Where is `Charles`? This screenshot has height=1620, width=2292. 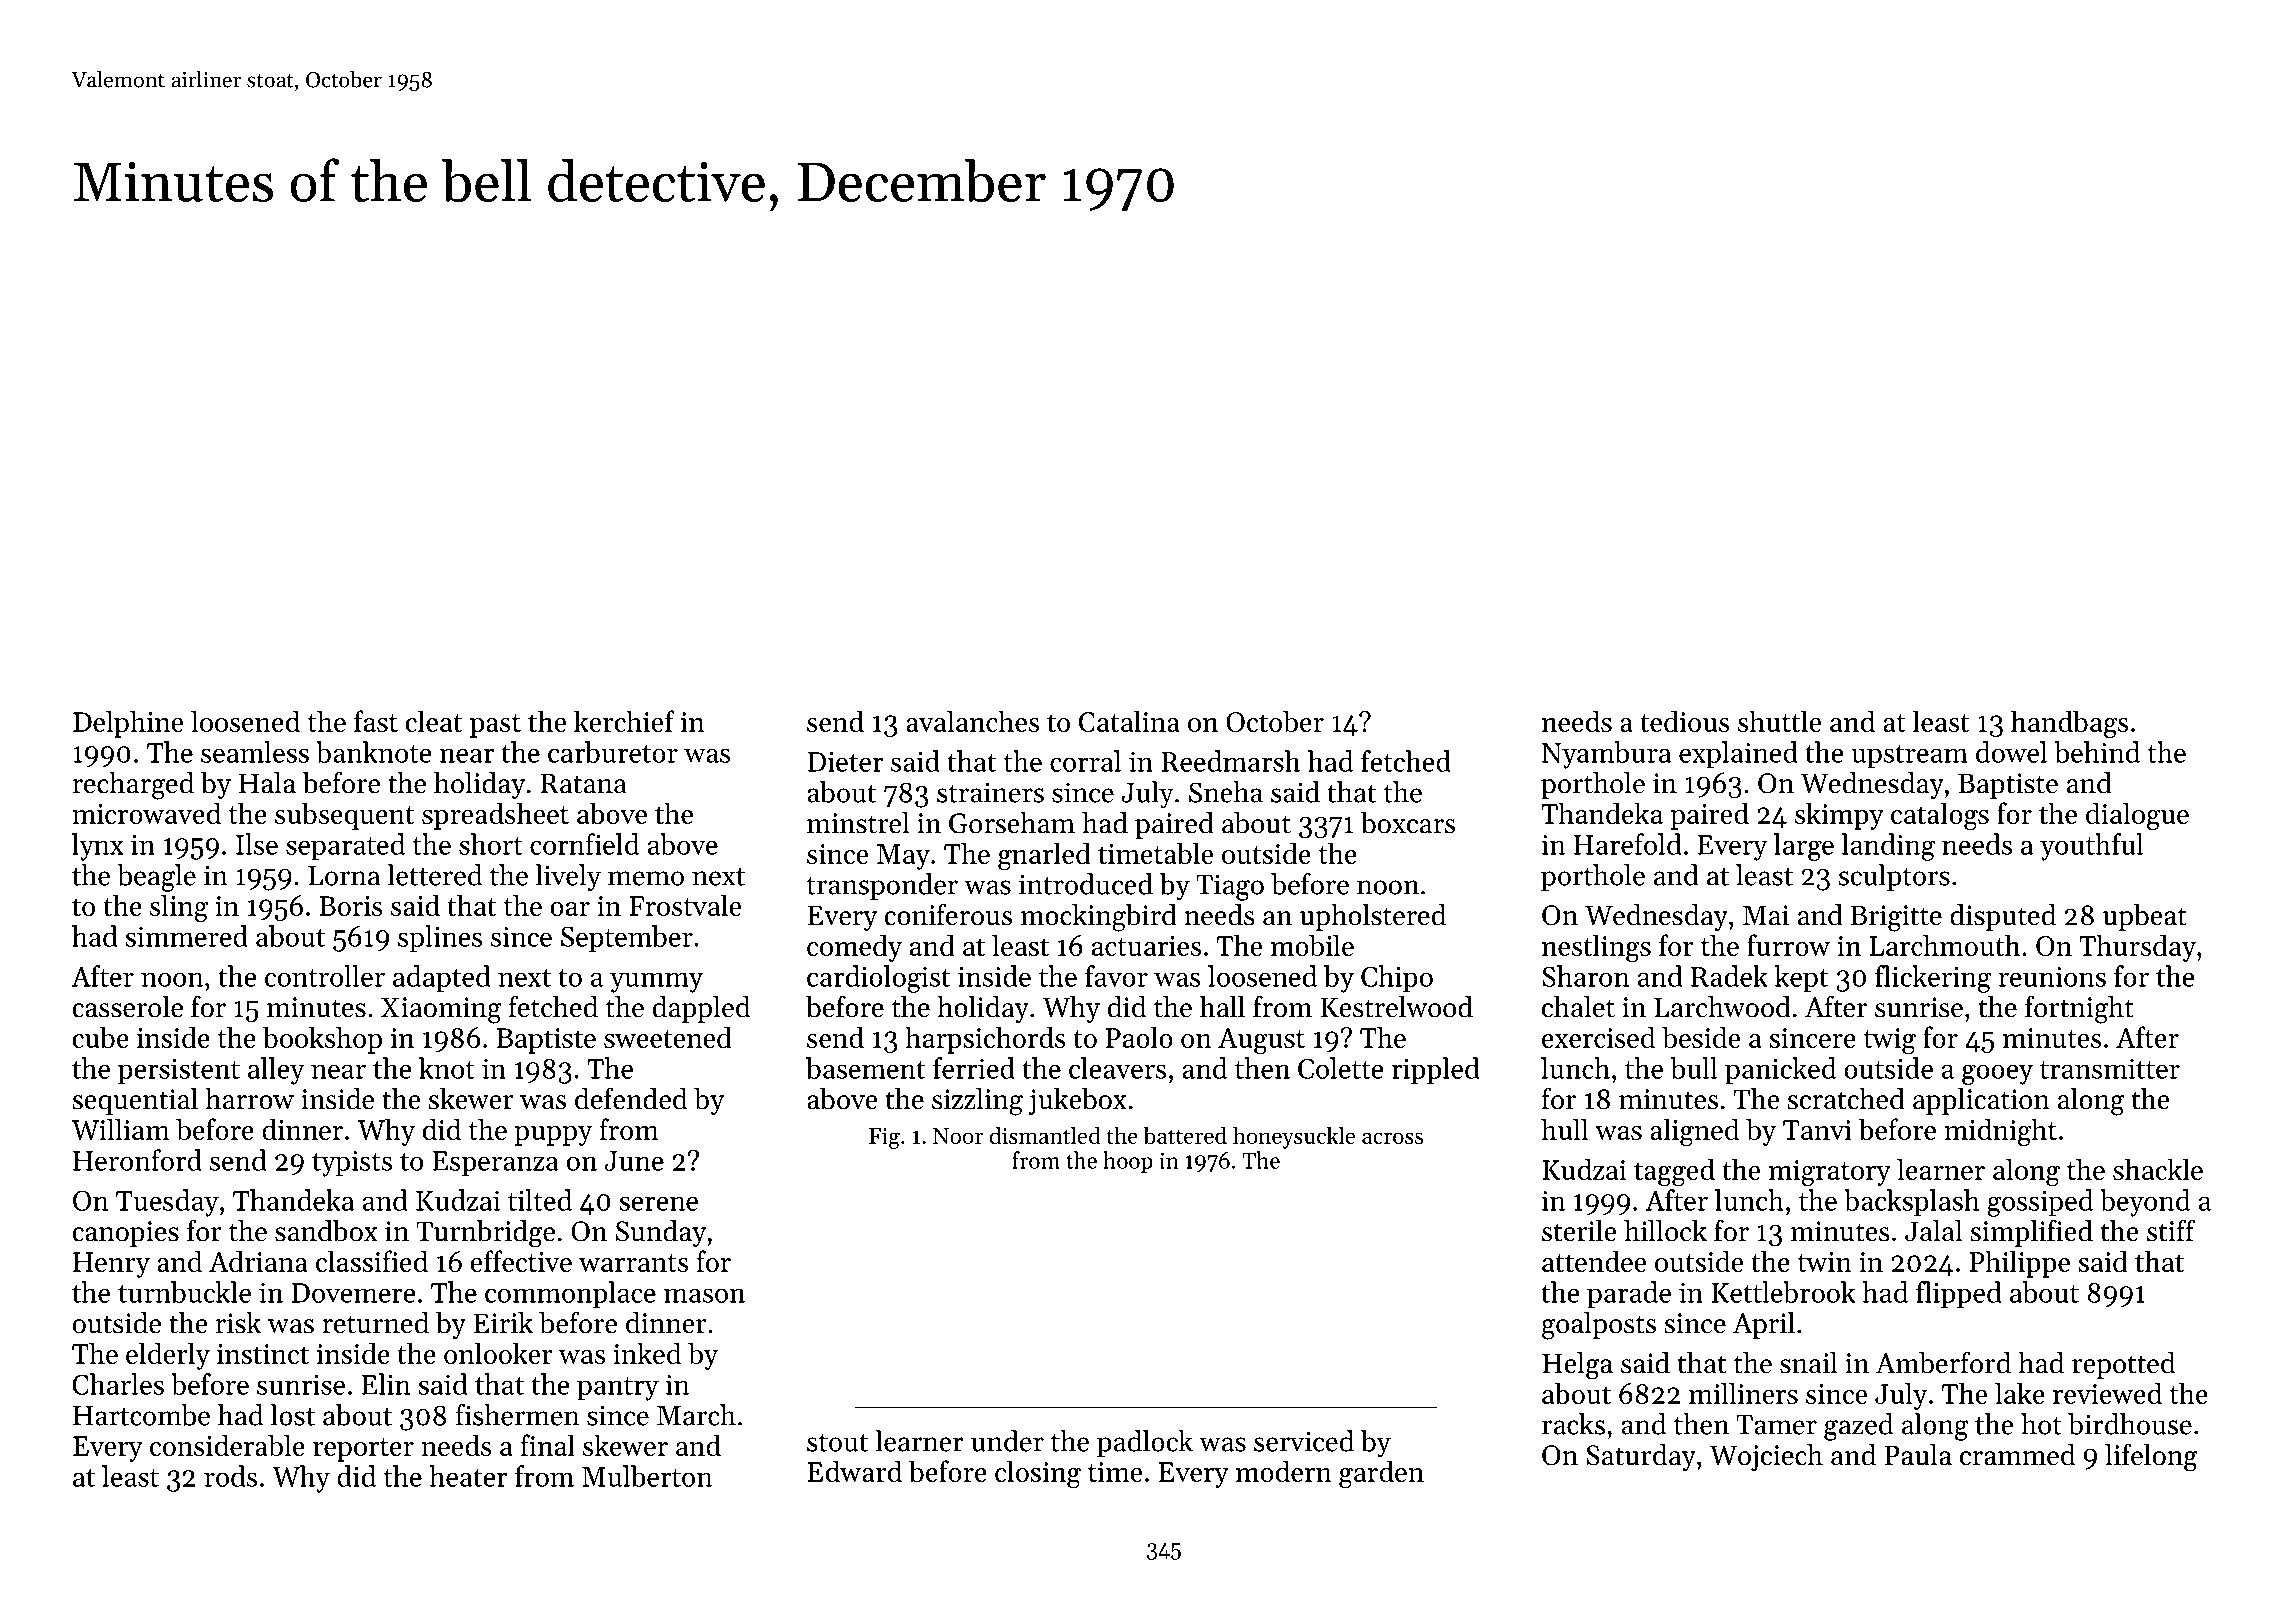 Charles is located at coordinates (118, 1384).
